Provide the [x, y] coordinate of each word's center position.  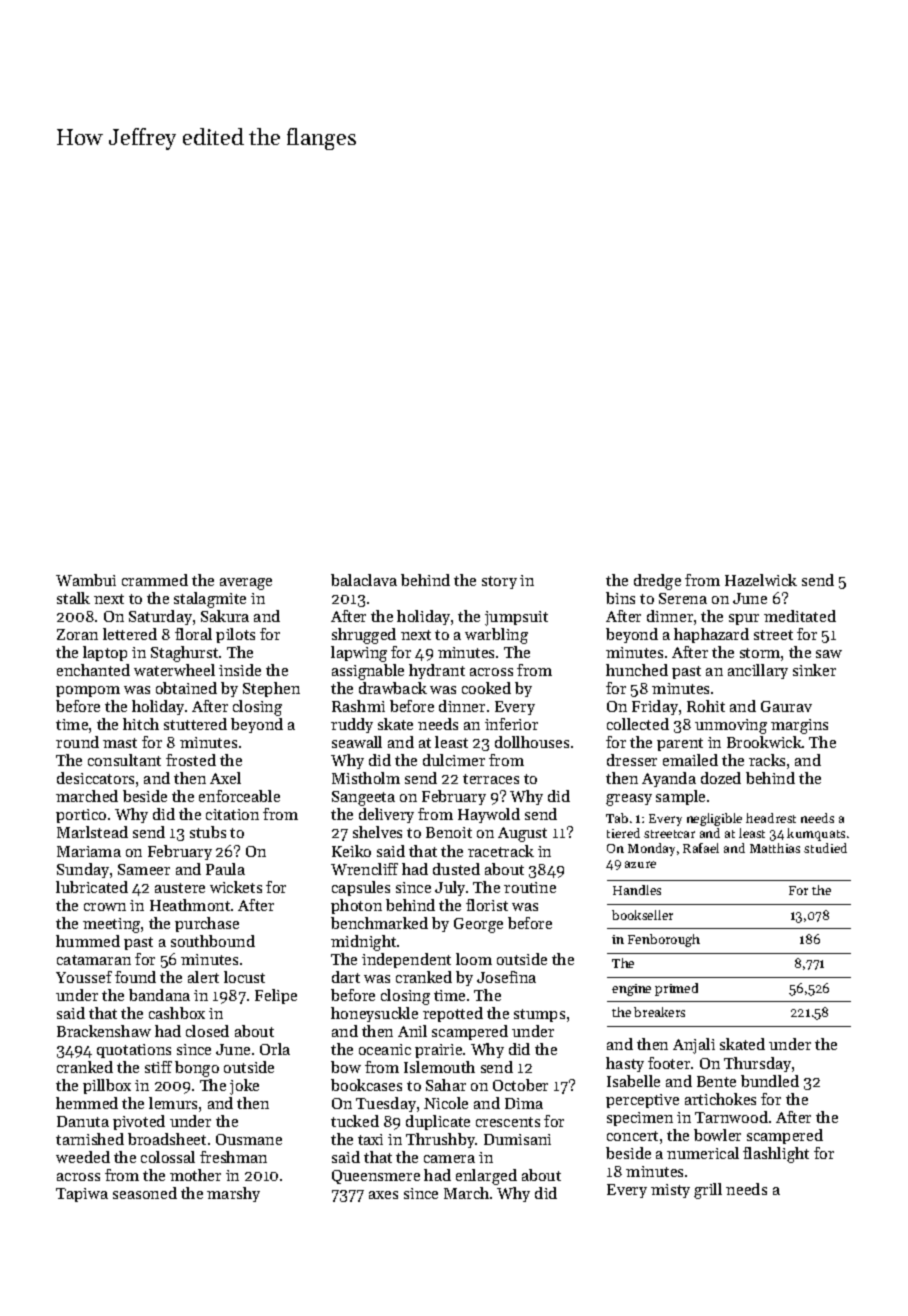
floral [193, 634]
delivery [386, 815]
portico [81, 816]
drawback [393, 688]
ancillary [758, 671]
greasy [629, 800]
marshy [233, 1194]
